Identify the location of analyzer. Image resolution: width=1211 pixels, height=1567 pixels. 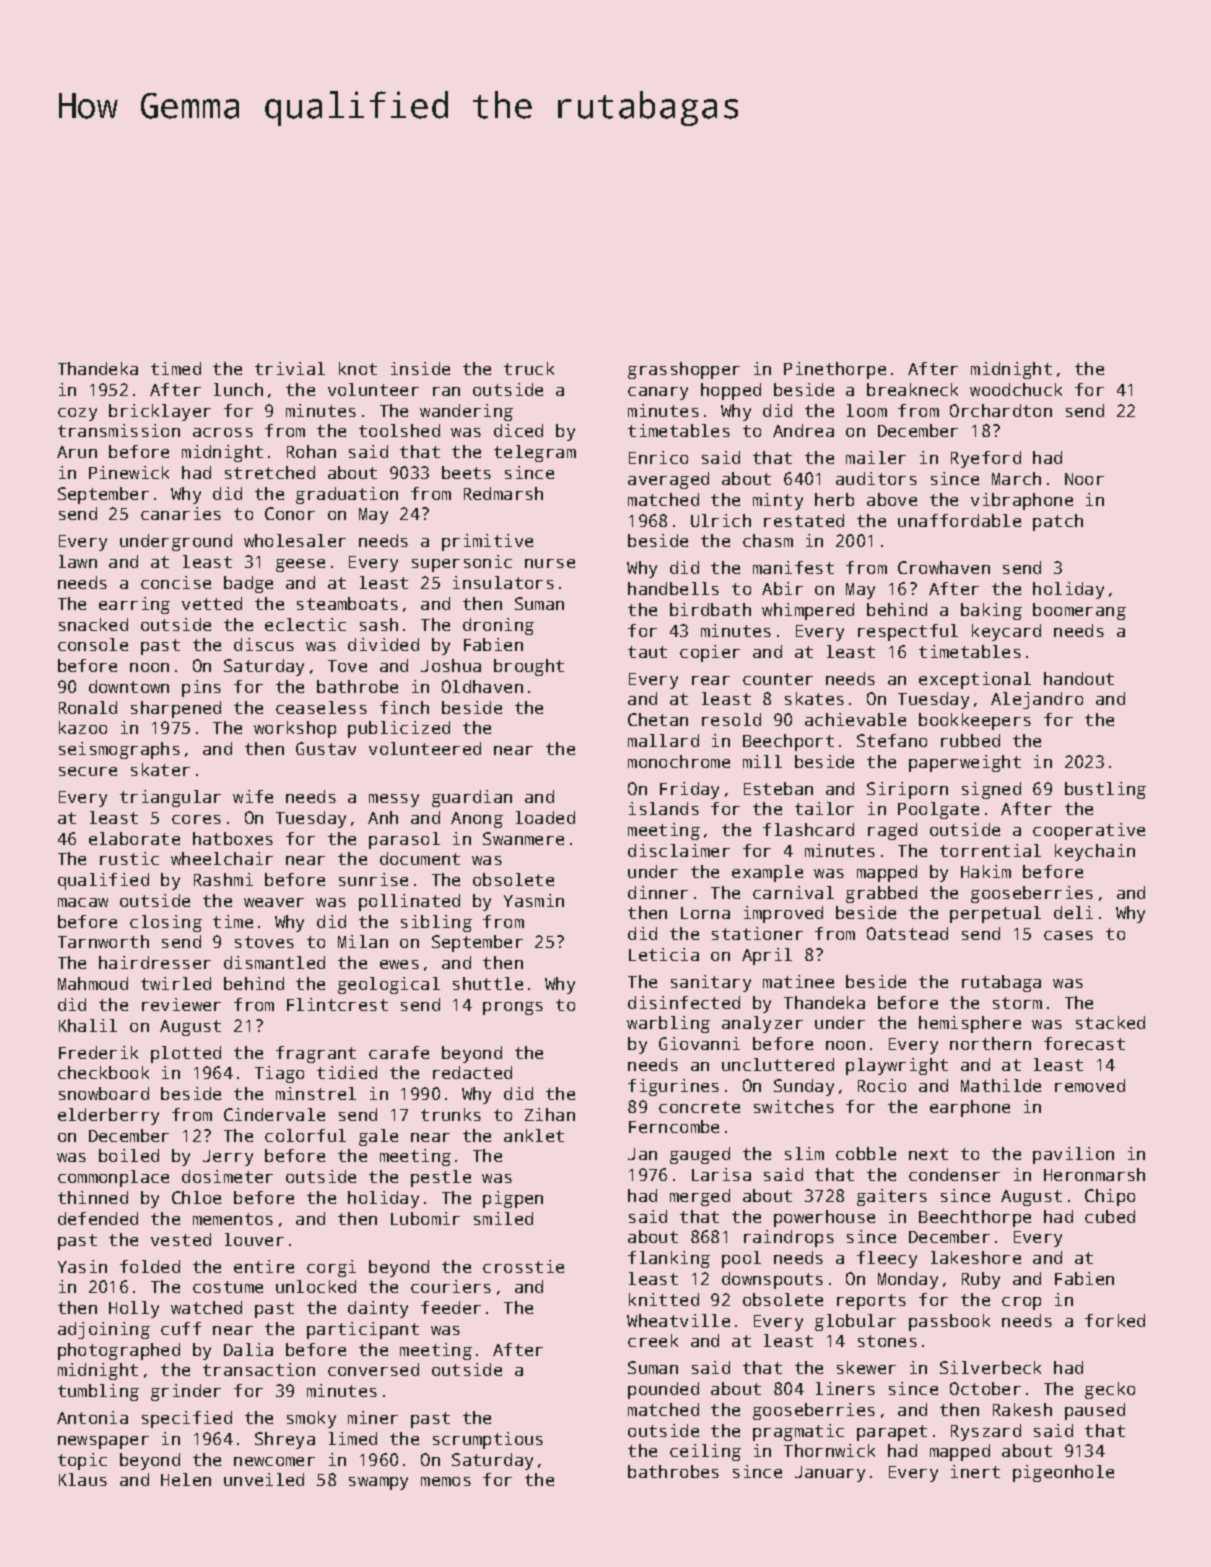
(762, 1024).
